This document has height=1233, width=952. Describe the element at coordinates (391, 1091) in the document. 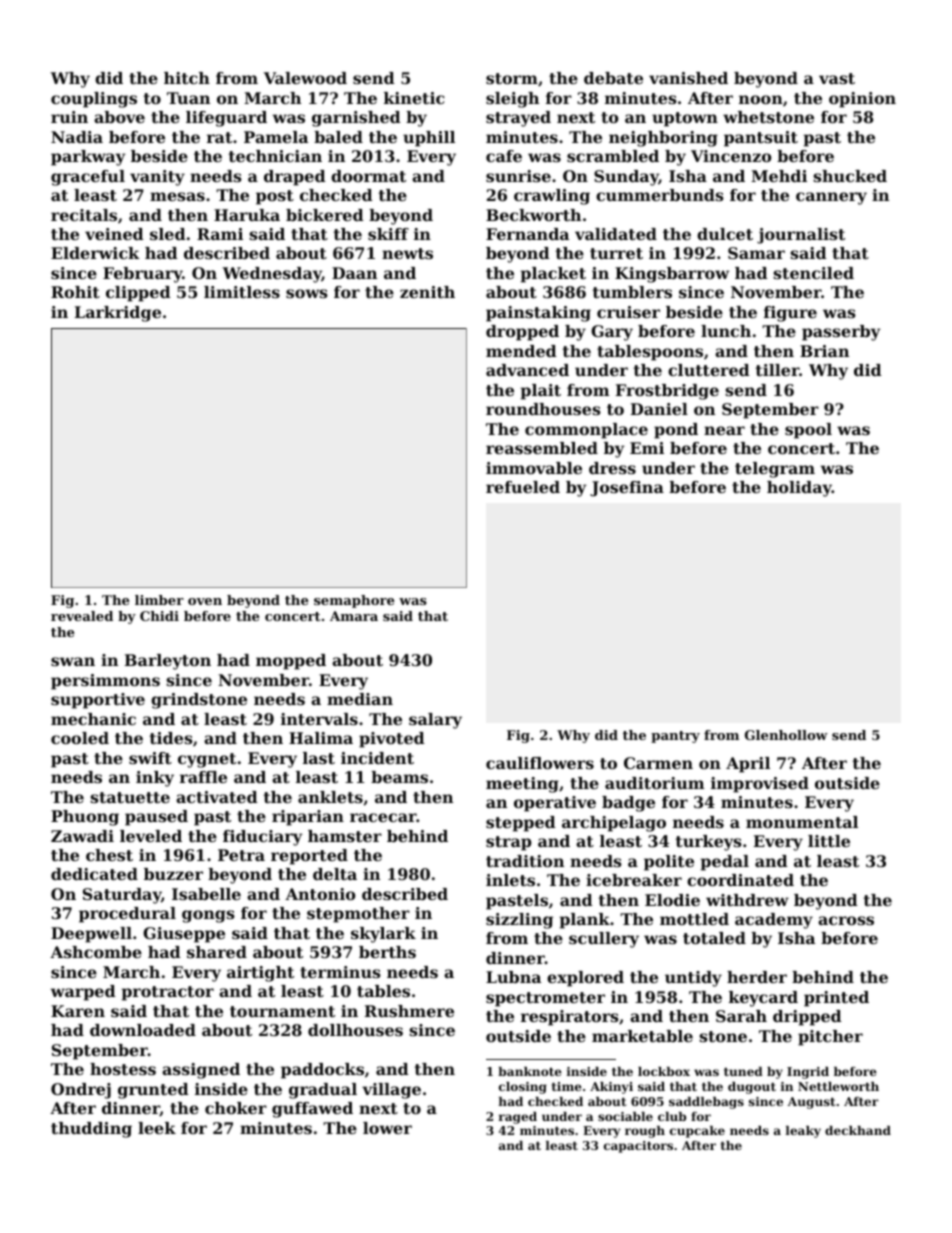

I see `village` at that location.
